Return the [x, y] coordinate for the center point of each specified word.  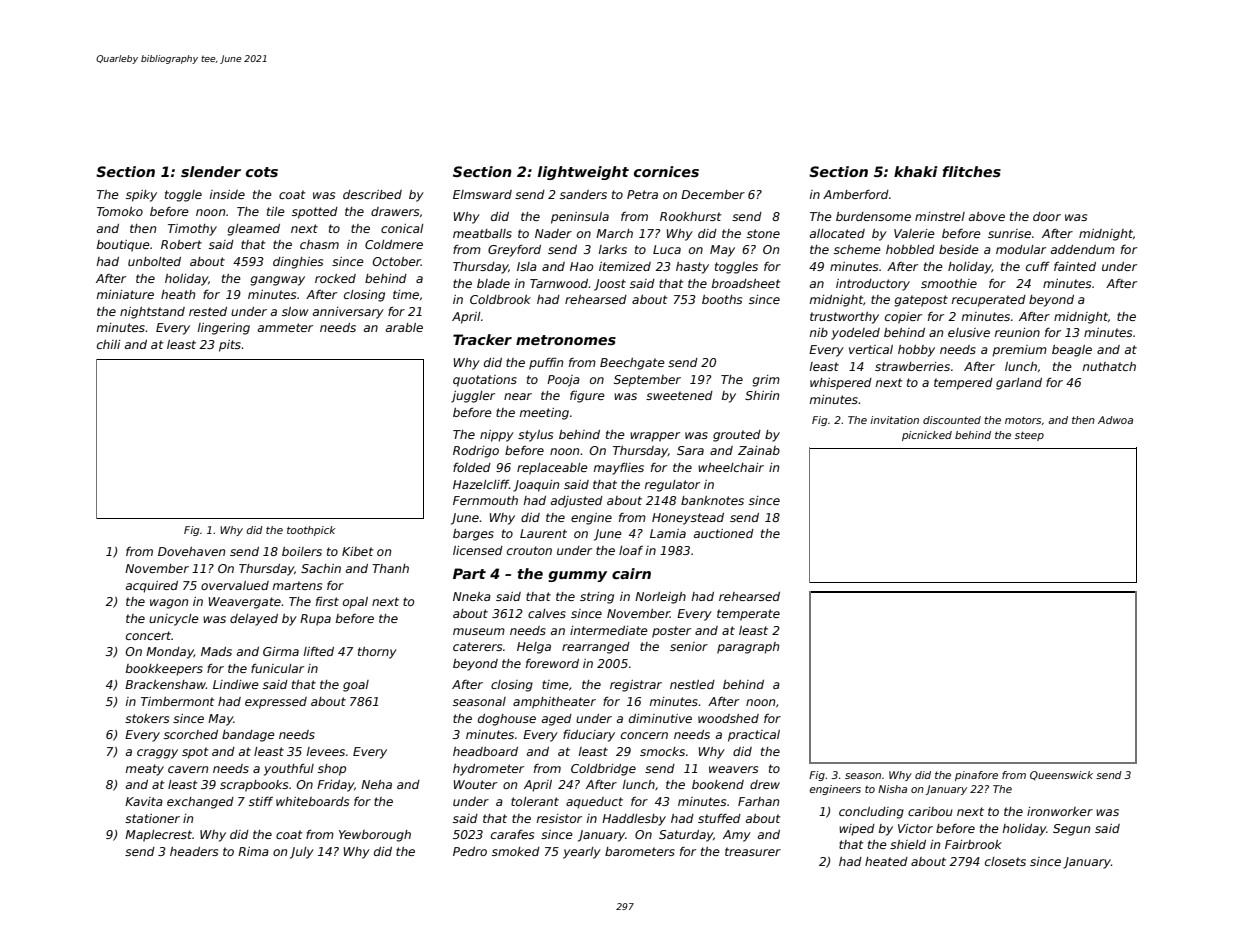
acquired [152, 587]
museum [479, 631]
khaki [916, 171]
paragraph [748, 648]
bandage [248, 736]
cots [262, 172]
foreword [552, 663]
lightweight [583, 173]
